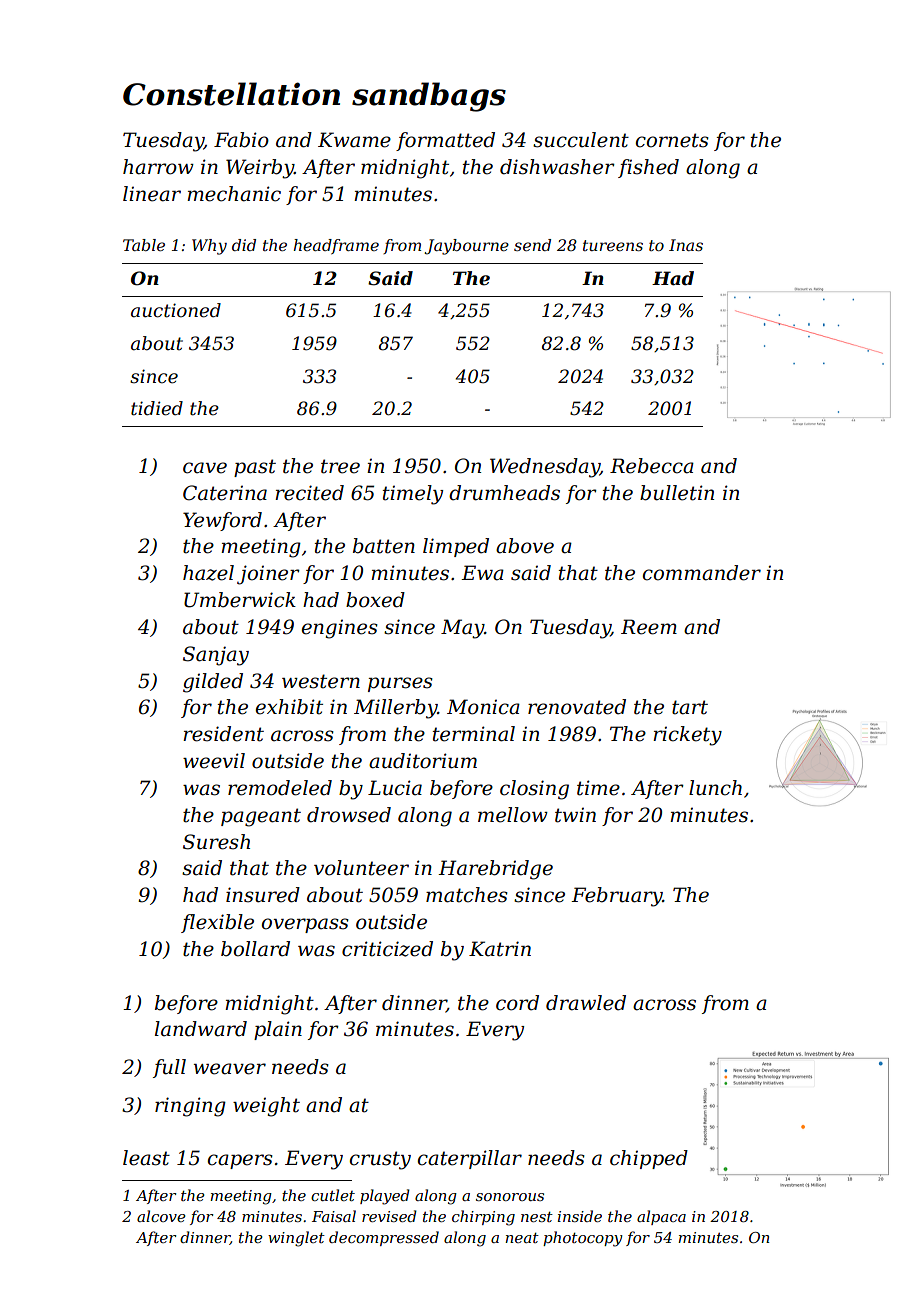  I want to click on succulent, so click(581, 140).
